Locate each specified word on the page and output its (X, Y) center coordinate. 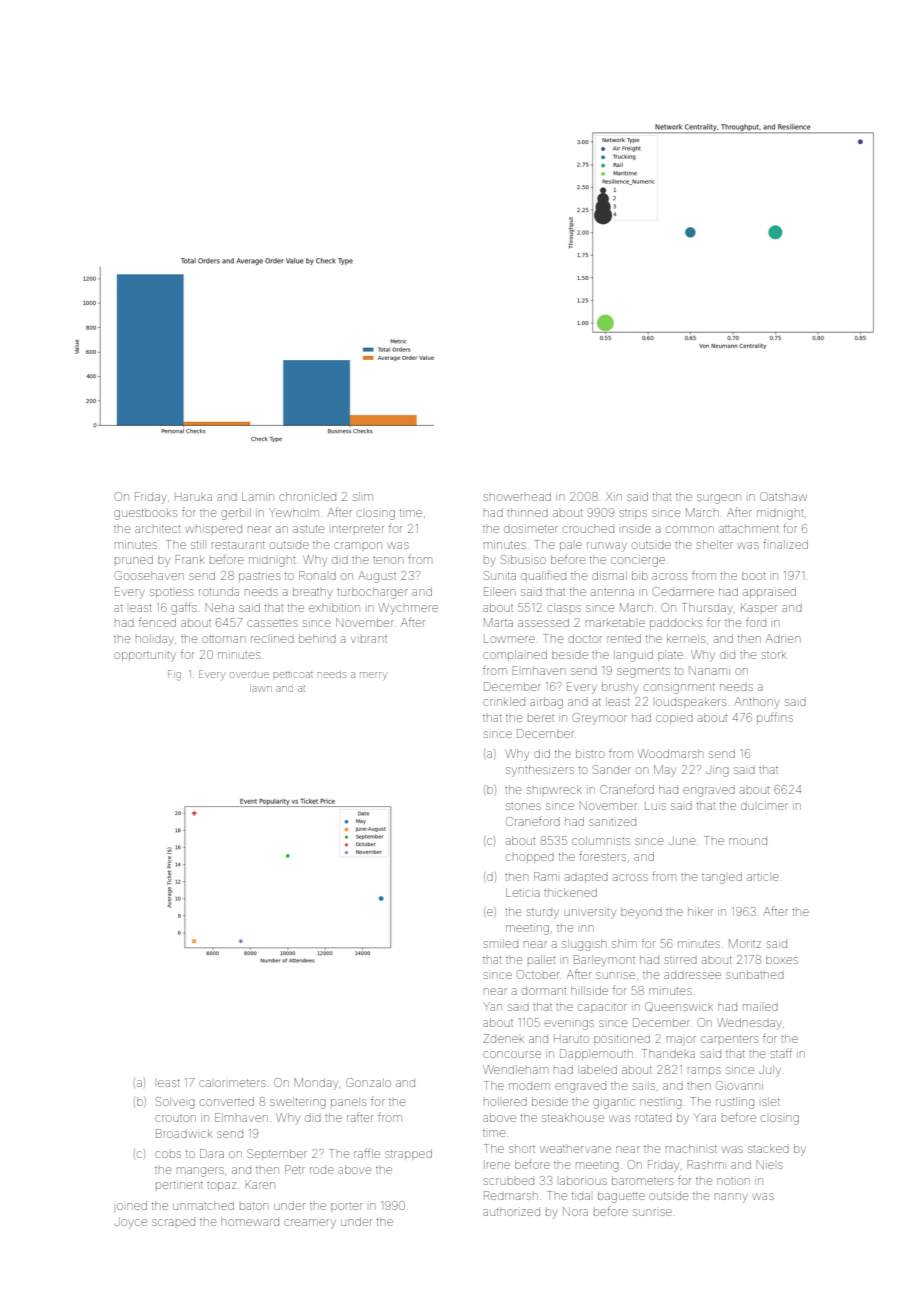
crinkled (504, 701)
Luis (655, 806)
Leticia (523, 892)
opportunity (145, 657)
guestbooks (145, 514)
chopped (530, 858)
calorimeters (232, 1083)
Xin (614, 496)
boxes (782, 959)
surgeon (719, 499)
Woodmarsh (670, 753)
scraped (173, 1222)
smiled (501, 943)
